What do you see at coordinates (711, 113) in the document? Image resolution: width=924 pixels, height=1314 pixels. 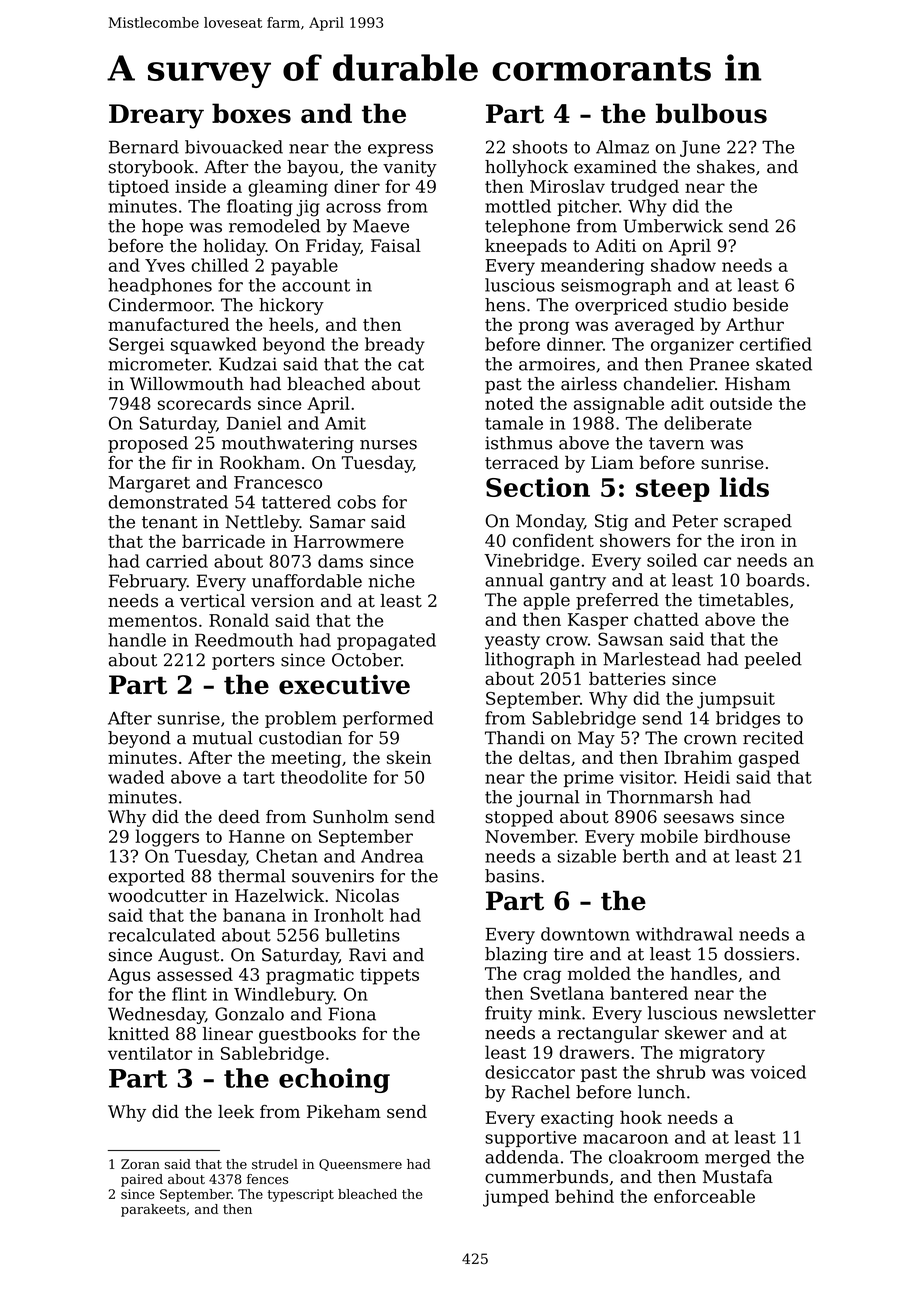 I see `bulbous` at bounding box center [711, 113].
